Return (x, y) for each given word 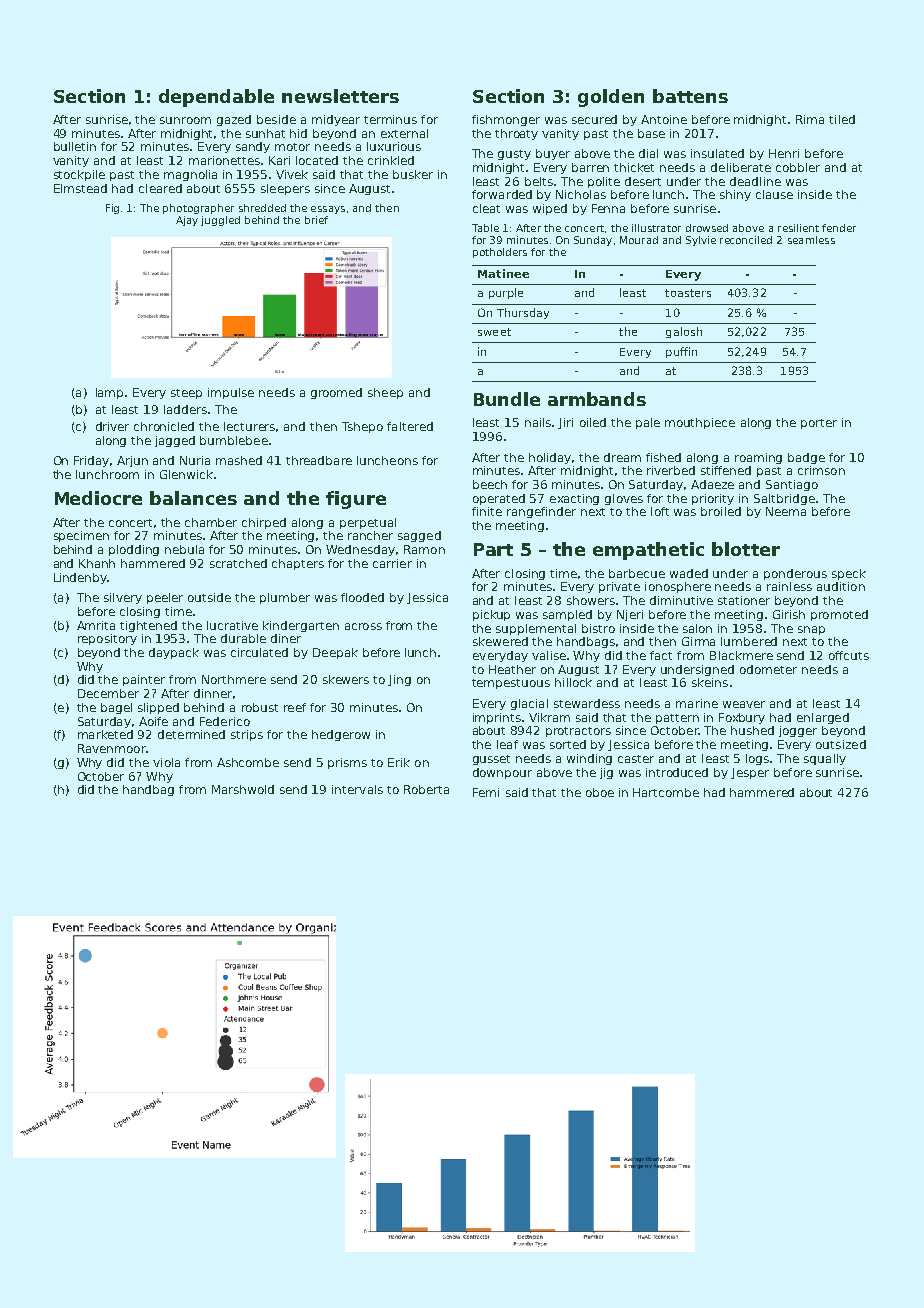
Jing (399, 680)
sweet (494, 332)
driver (112, 426)
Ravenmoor (112, 748)
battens (690, 96)
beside (276, 119)
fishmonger (506, 120)
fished (663, 457)
